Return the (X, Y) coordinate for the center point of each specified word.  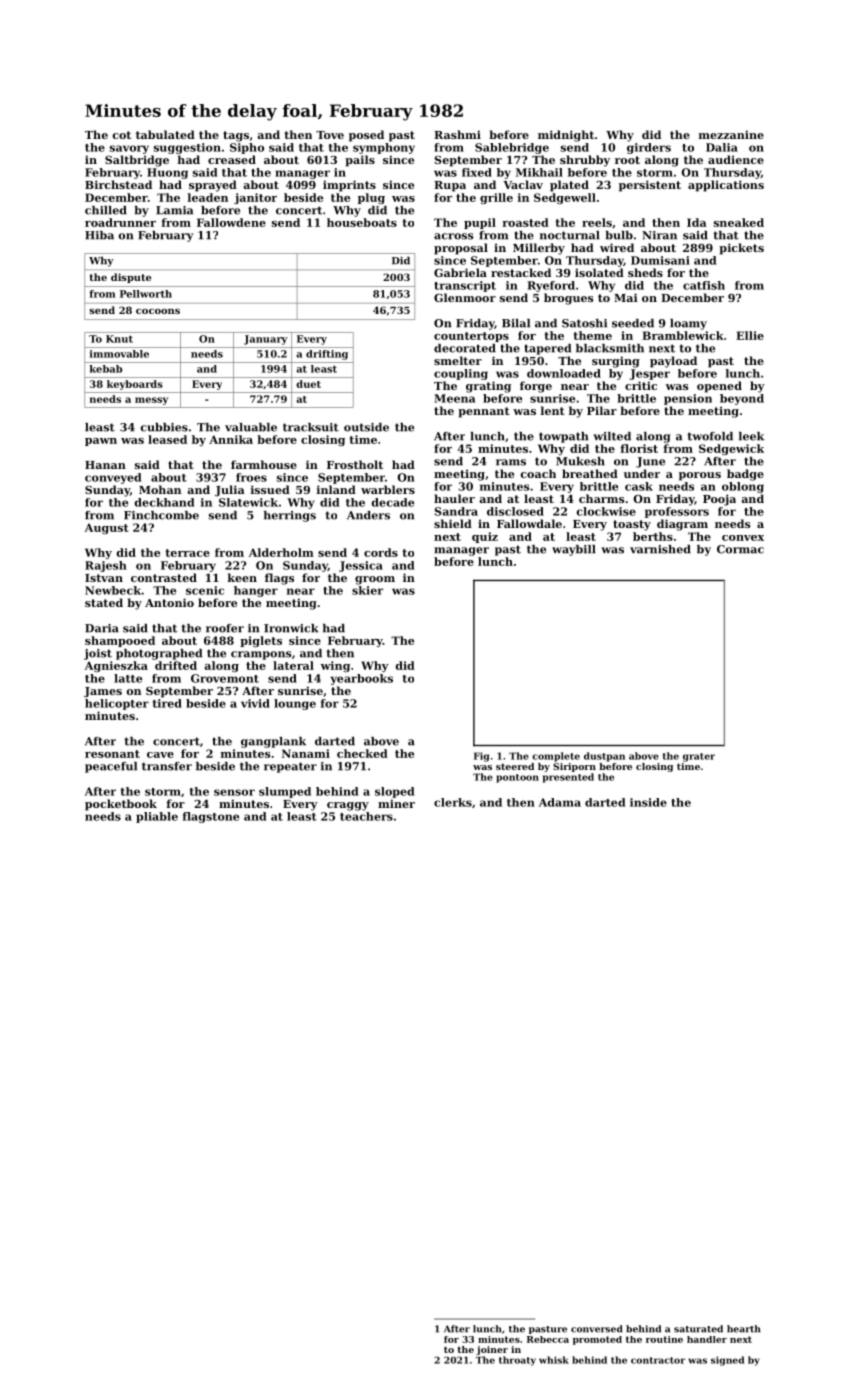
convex (743, 538)
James (103, 692)
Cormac (740, 549)
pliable (157, 817)
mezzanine (731, 134)
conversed (597, 1329)
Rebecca (548, 1339)
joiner (492, 1350)
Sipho (247, 148)
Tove (330, 135)
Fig (481, 757)
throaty (517, 1361)
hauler (454, 498)
